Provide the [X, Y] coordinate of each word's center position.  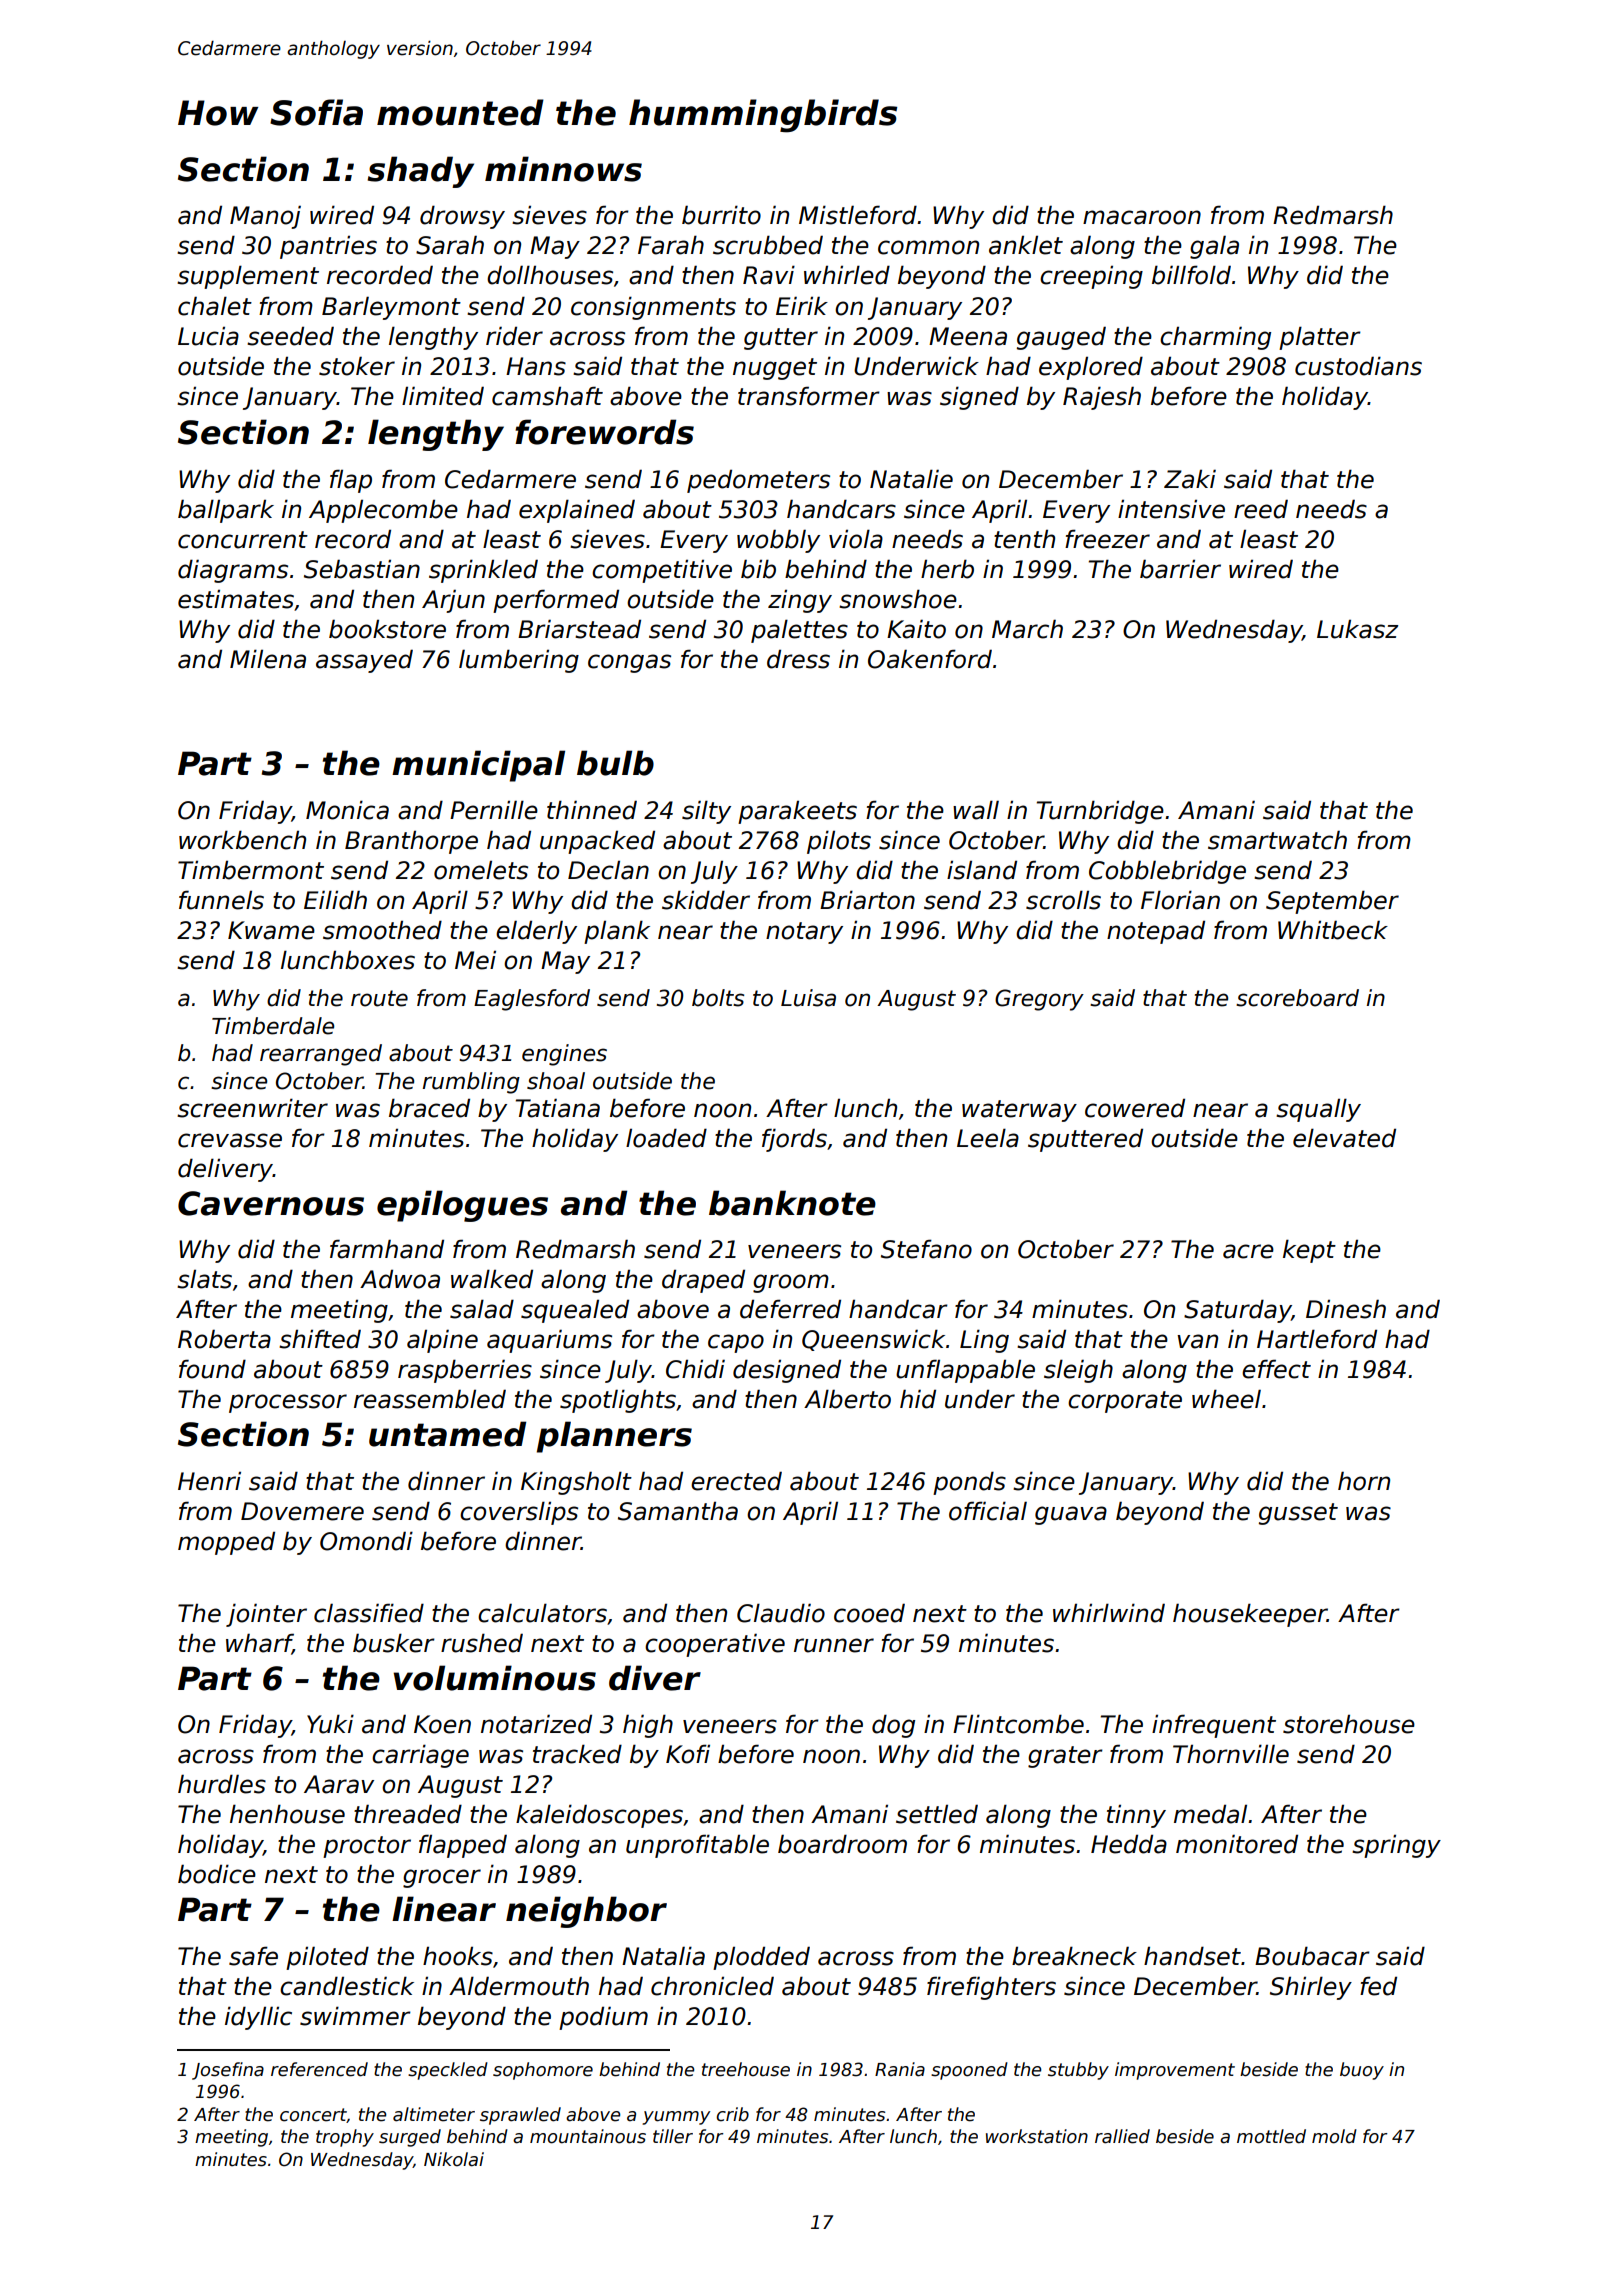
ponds [969, 1483]
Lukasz [1357, 629]
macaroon [1142, 217]
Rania [900, 2069]
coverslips [519, 1513]
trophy [345, 2138]
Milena [268, 659]
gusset [1298, 1514]
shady [420, 172]
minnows [563, 169]
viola [856, 539]
